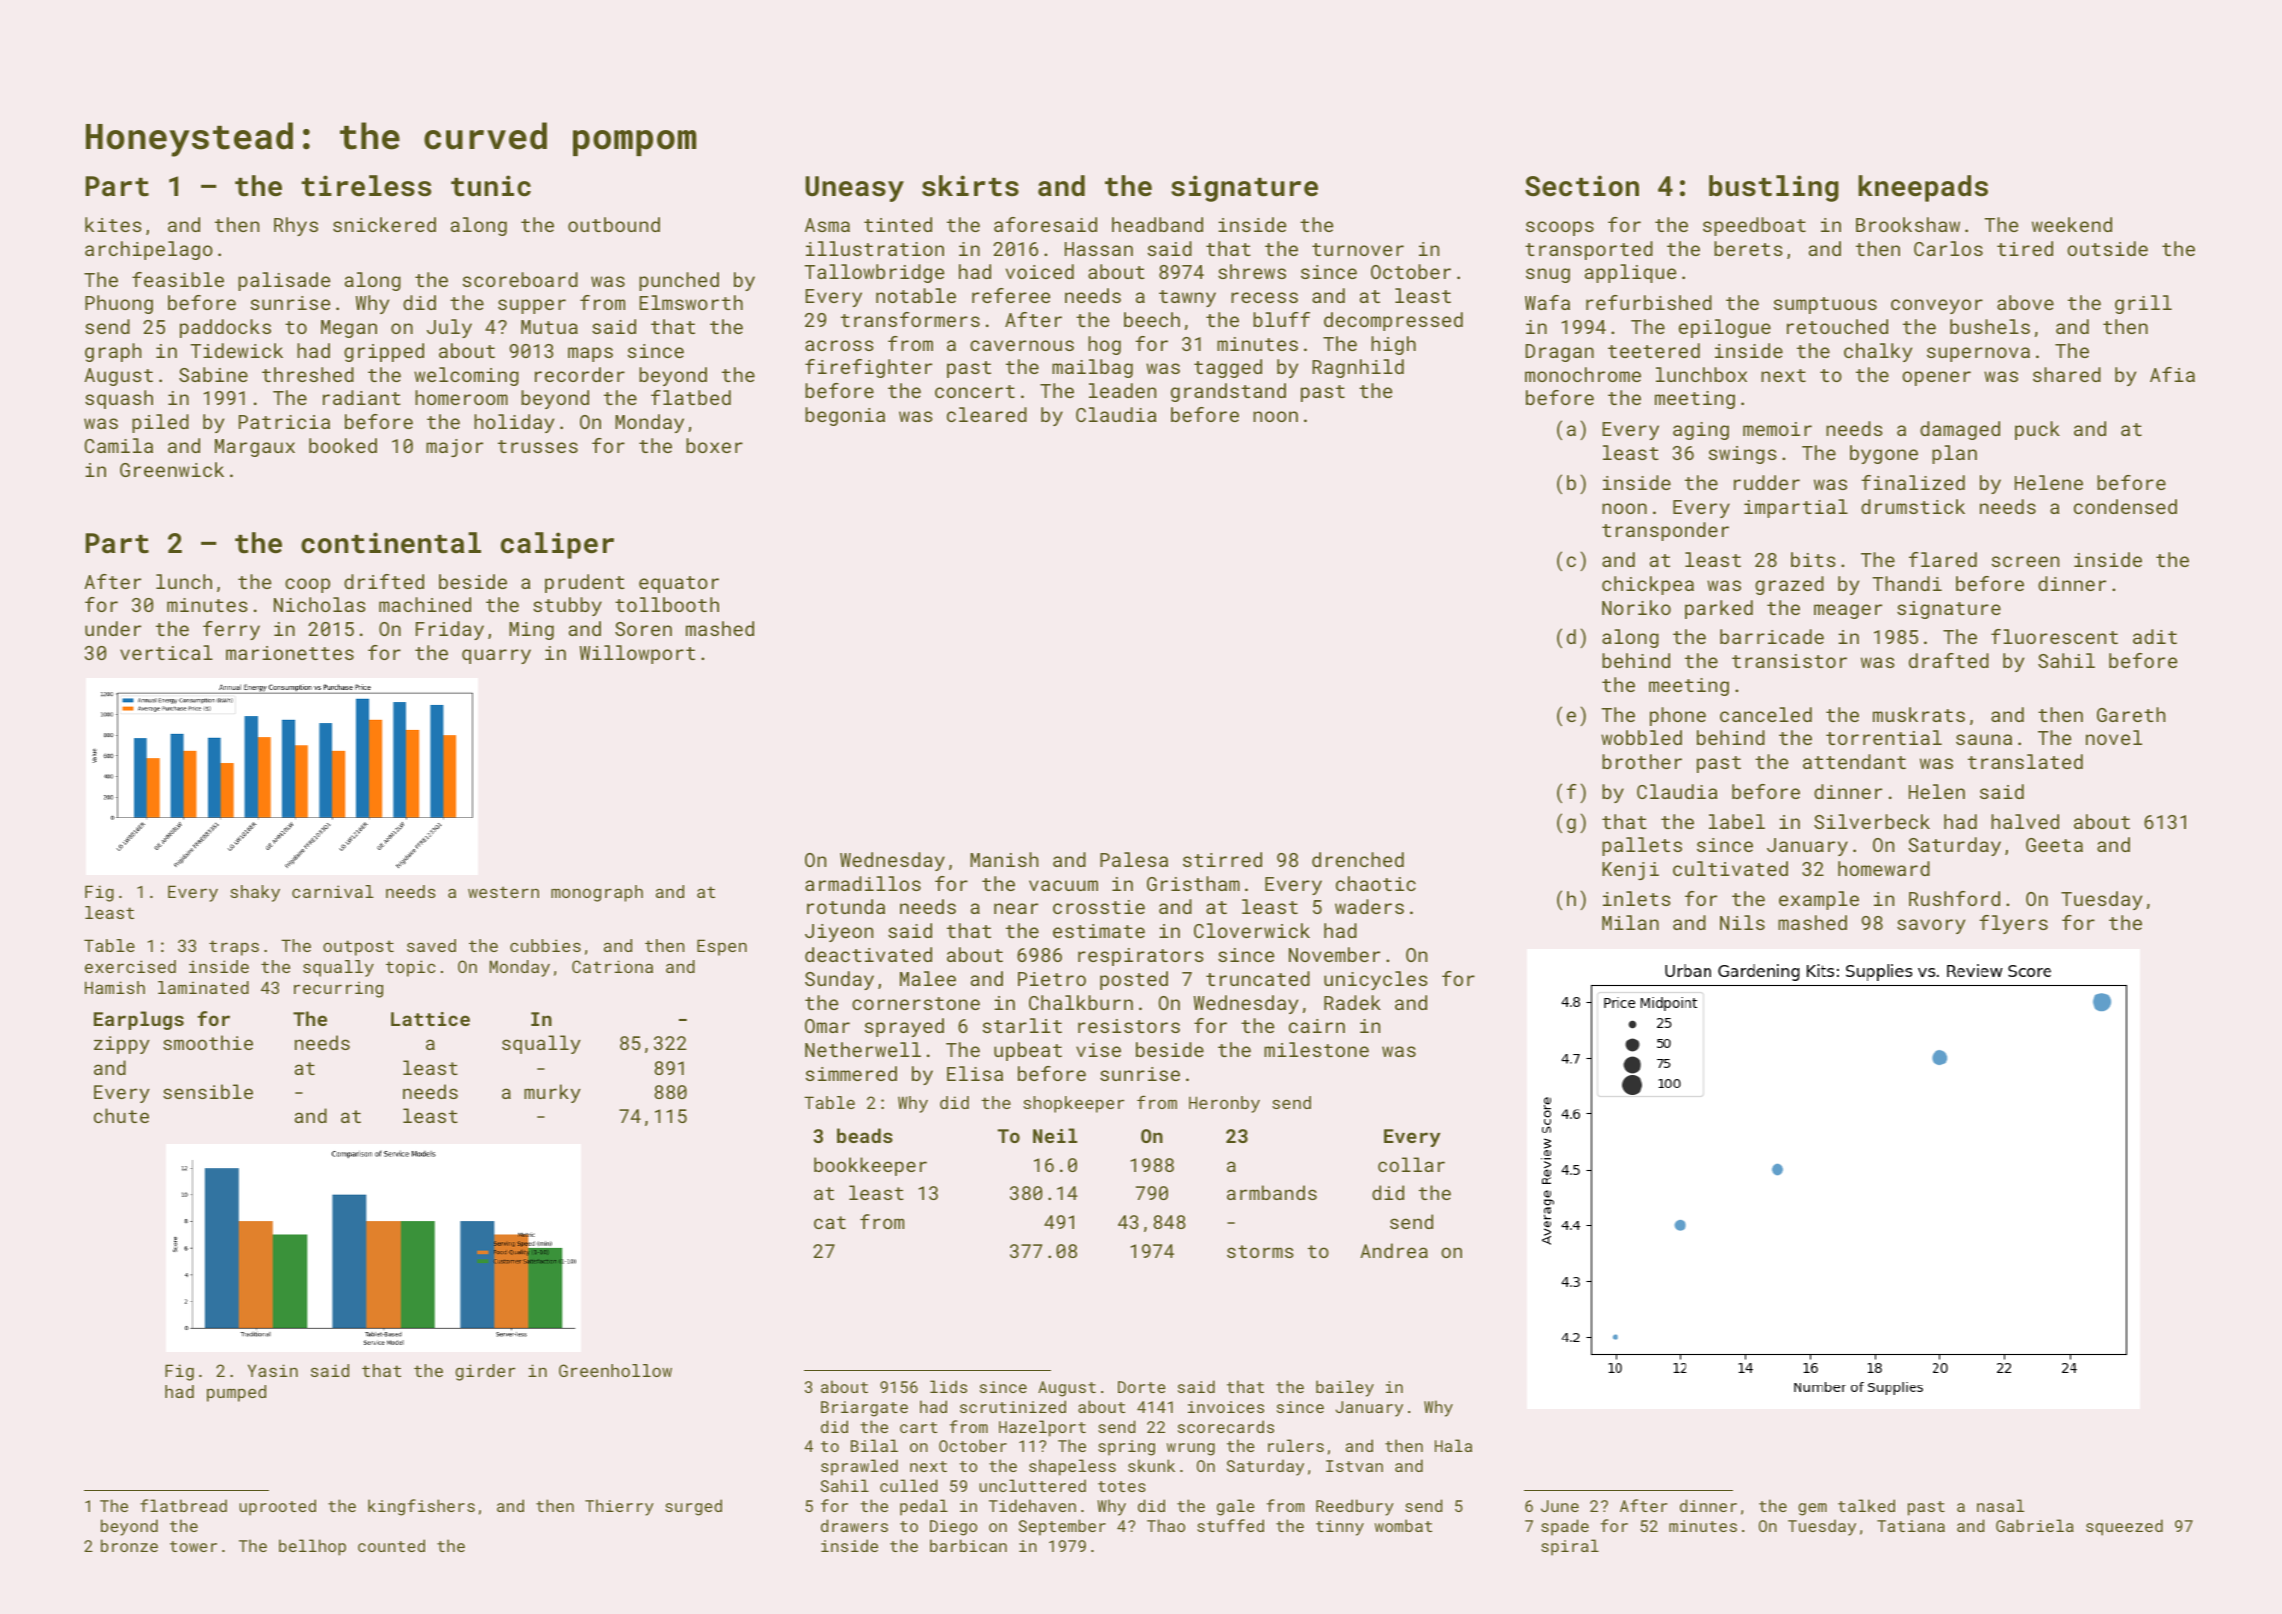 The height and width of the image is (1614, 2282). I want to click on nasal, so click(2000, 1505).
